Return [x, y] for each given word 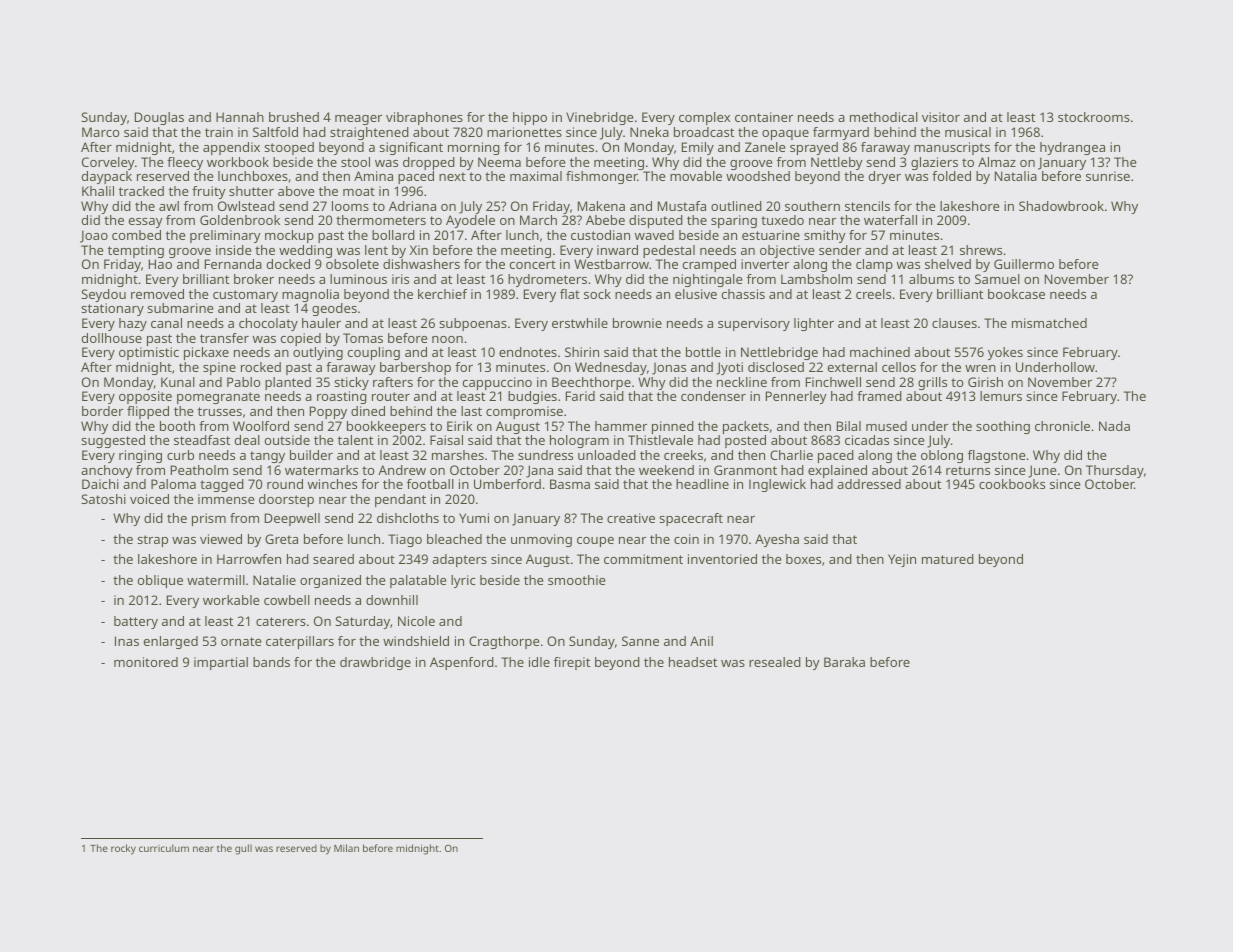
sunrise [1108, 176]
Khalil [98, 191]
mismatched [1049, 323]
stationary [112, 309]
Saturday [363, 622]
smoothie [577, 580]
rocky [123, 849]
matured [948, 559]
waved [654, 235]
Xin [419, 250]
